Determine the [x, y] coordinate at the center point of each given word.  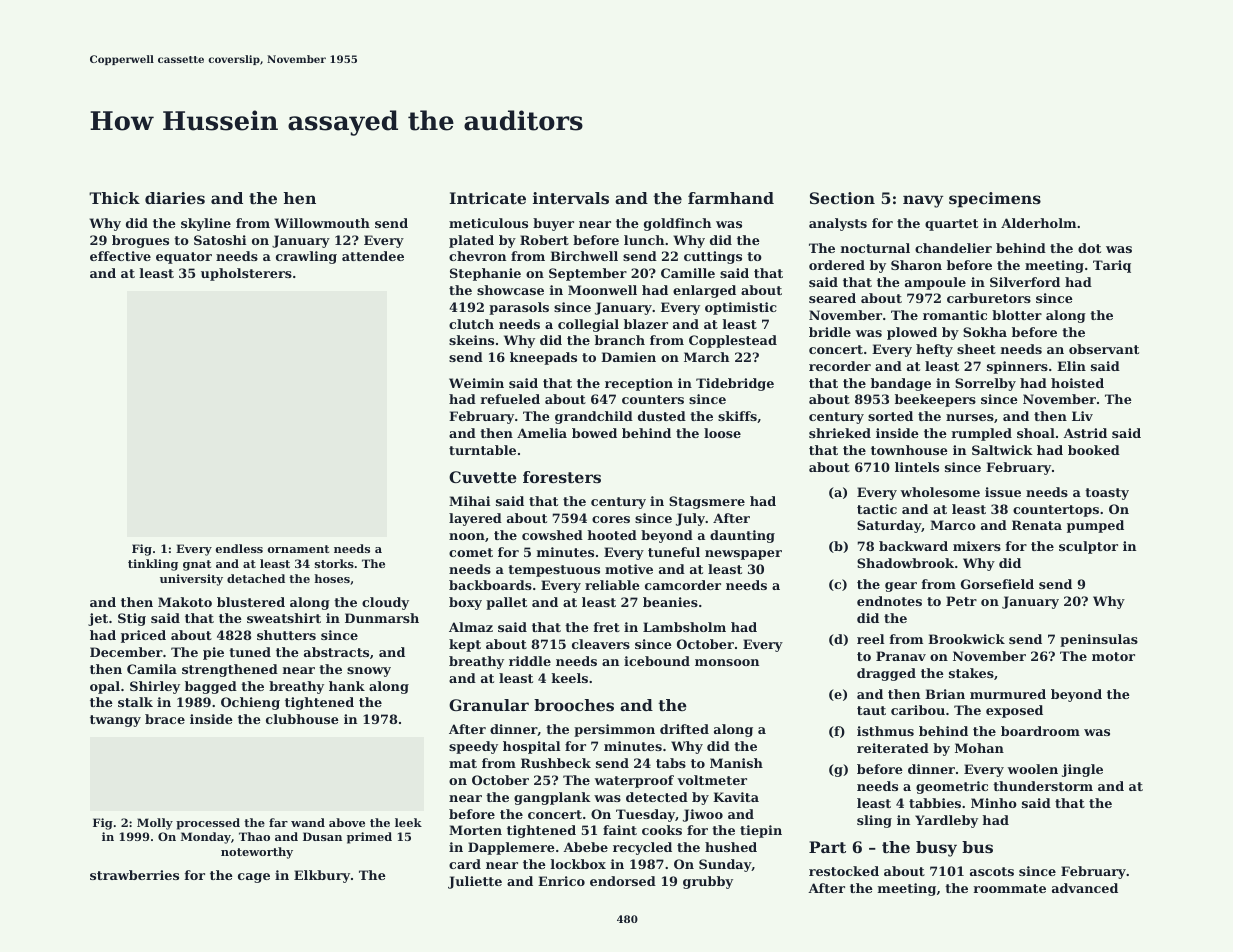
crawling [306, 257]
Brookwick [966, 639]
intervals [571, 198]
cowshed [552, 535]
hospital [531, 747]
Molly [155, 824]
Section [842, 198]
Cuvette [483, 477]
